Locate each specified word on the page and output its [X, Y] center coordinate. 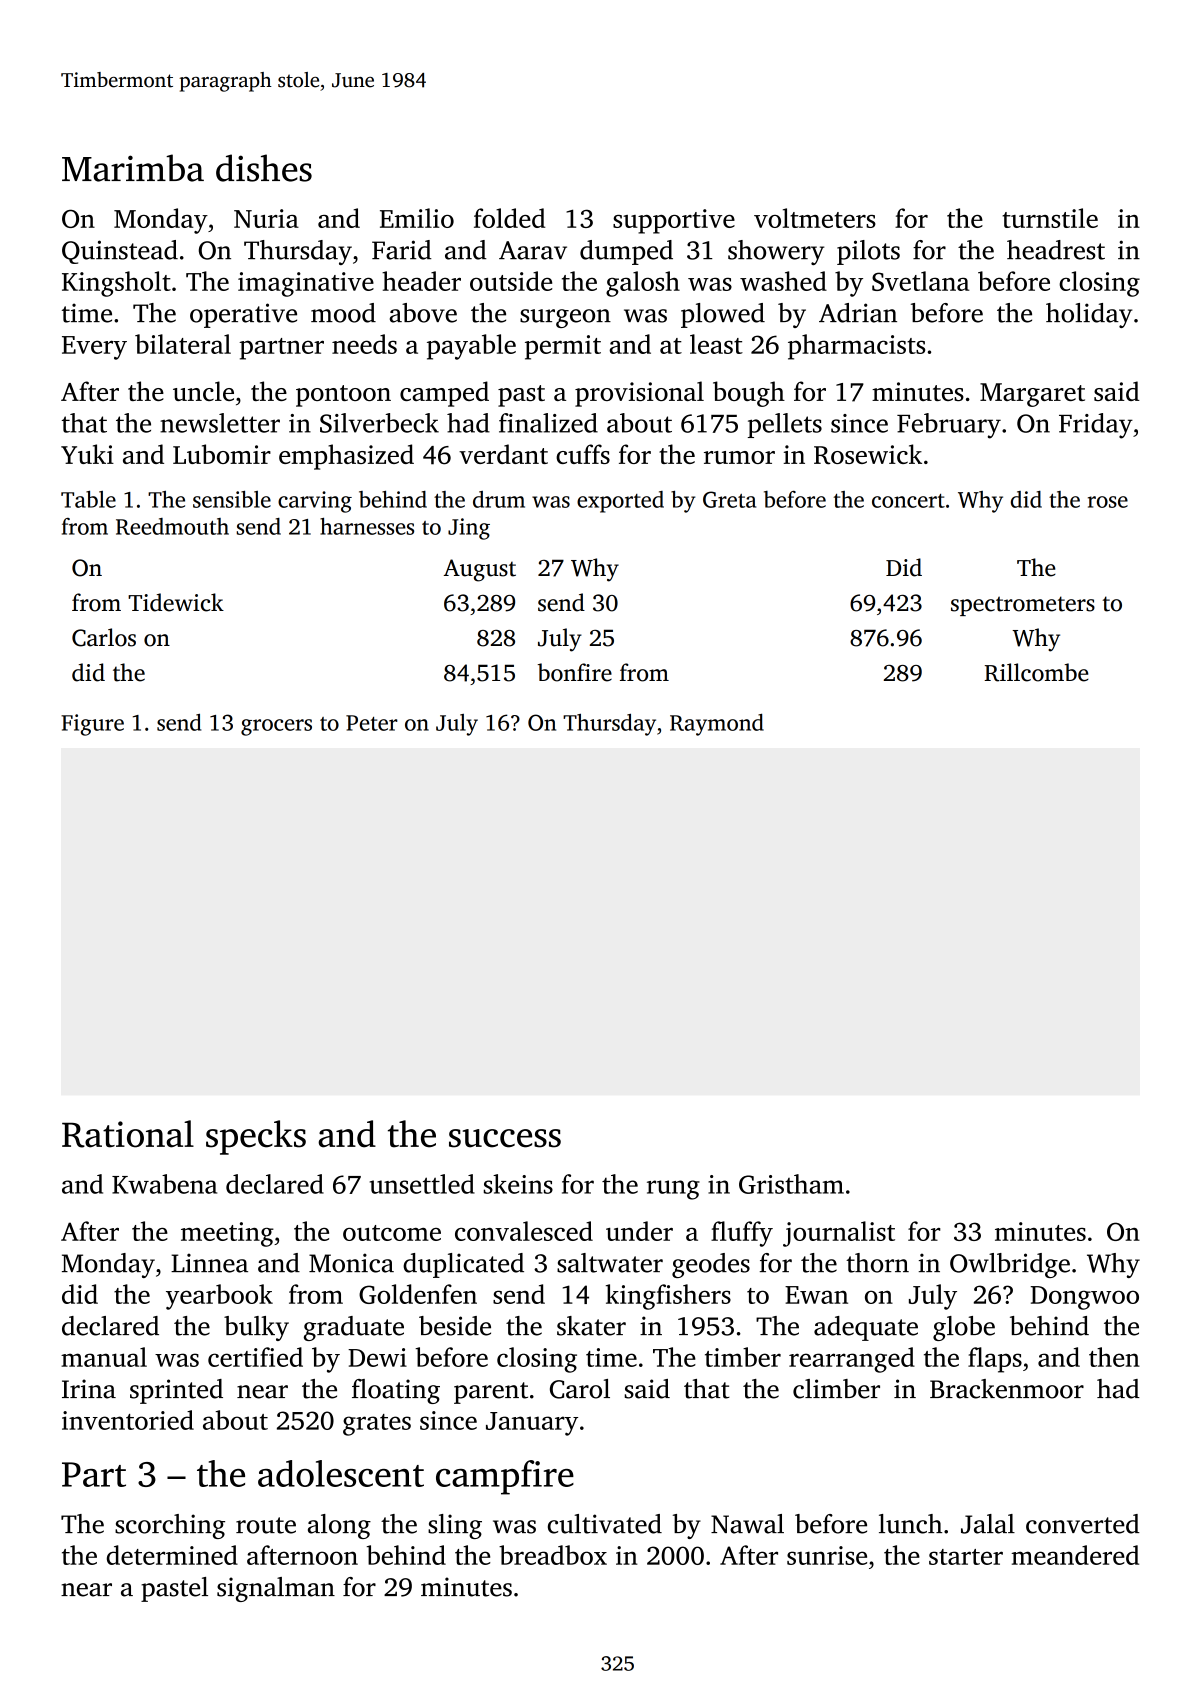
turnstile [1050, 218]
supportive [674, 221]
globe [964, 1328]
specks [256, 1137]
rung [673, 1190]
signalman [276, 1589]
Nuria [266, 218]
